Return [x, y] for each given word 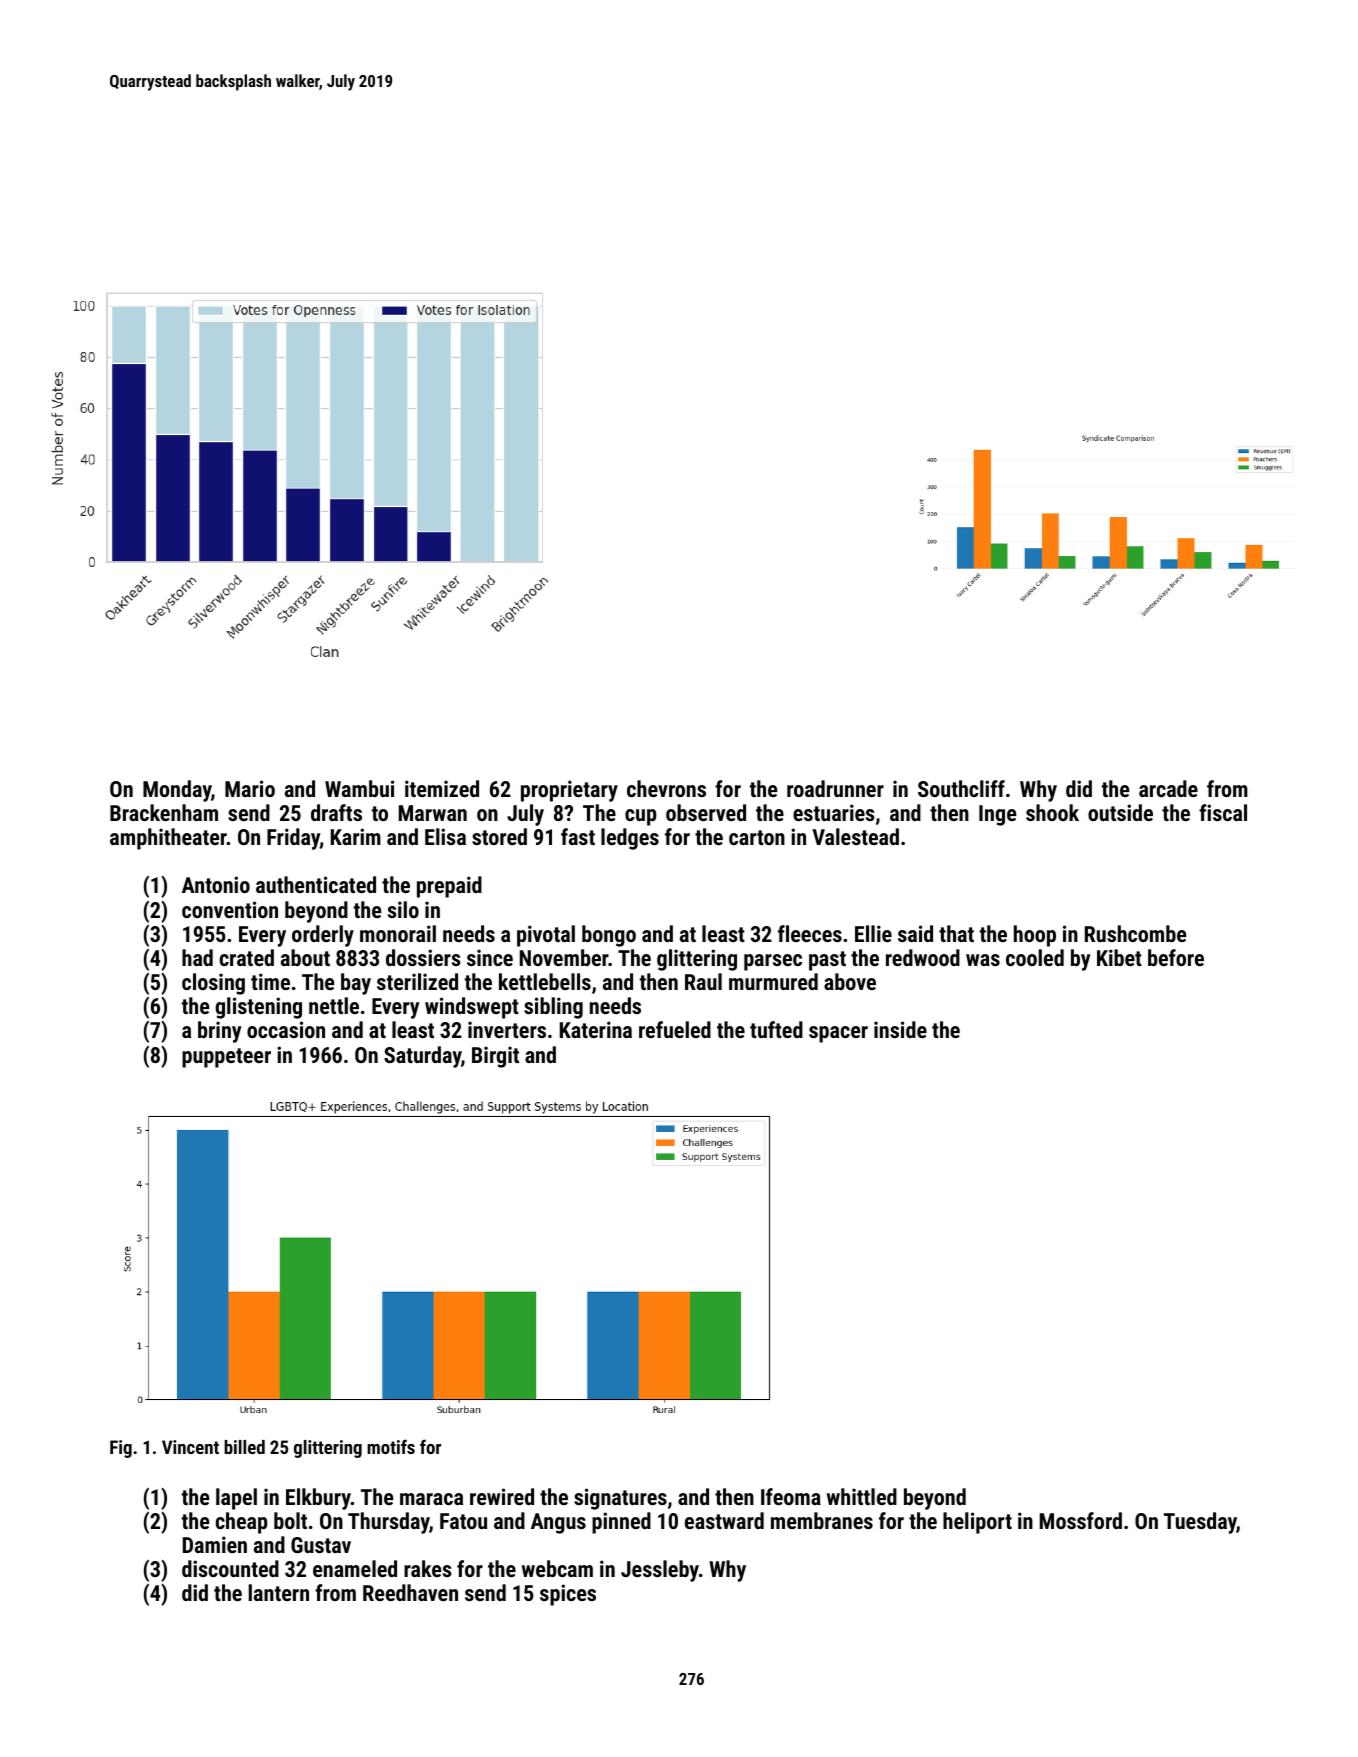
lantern [279, 1592]
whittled [862, 1496]
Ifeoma [791, 1496]
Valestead [855, 836]
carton [757, 837]
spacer [838, 1034]
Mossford [1081, 1520]
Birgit [495, 1057]
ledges [630, 839]
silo [403, 909]
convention [230, 909]
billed [244, 1447]
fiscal [1223, 812]
